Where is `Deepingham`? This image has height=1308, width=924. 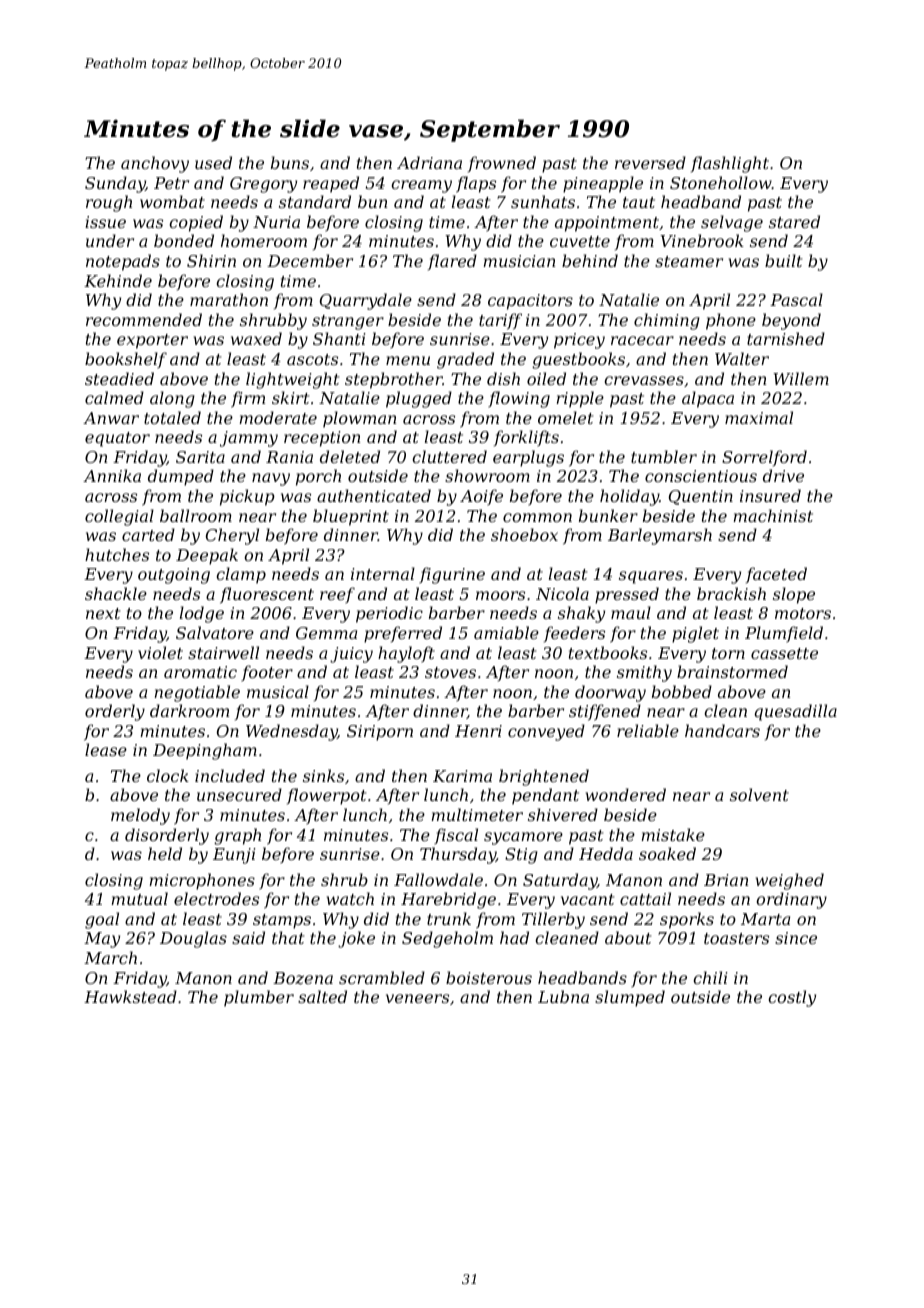
Deepingham is located at coordinates (205, 751).
